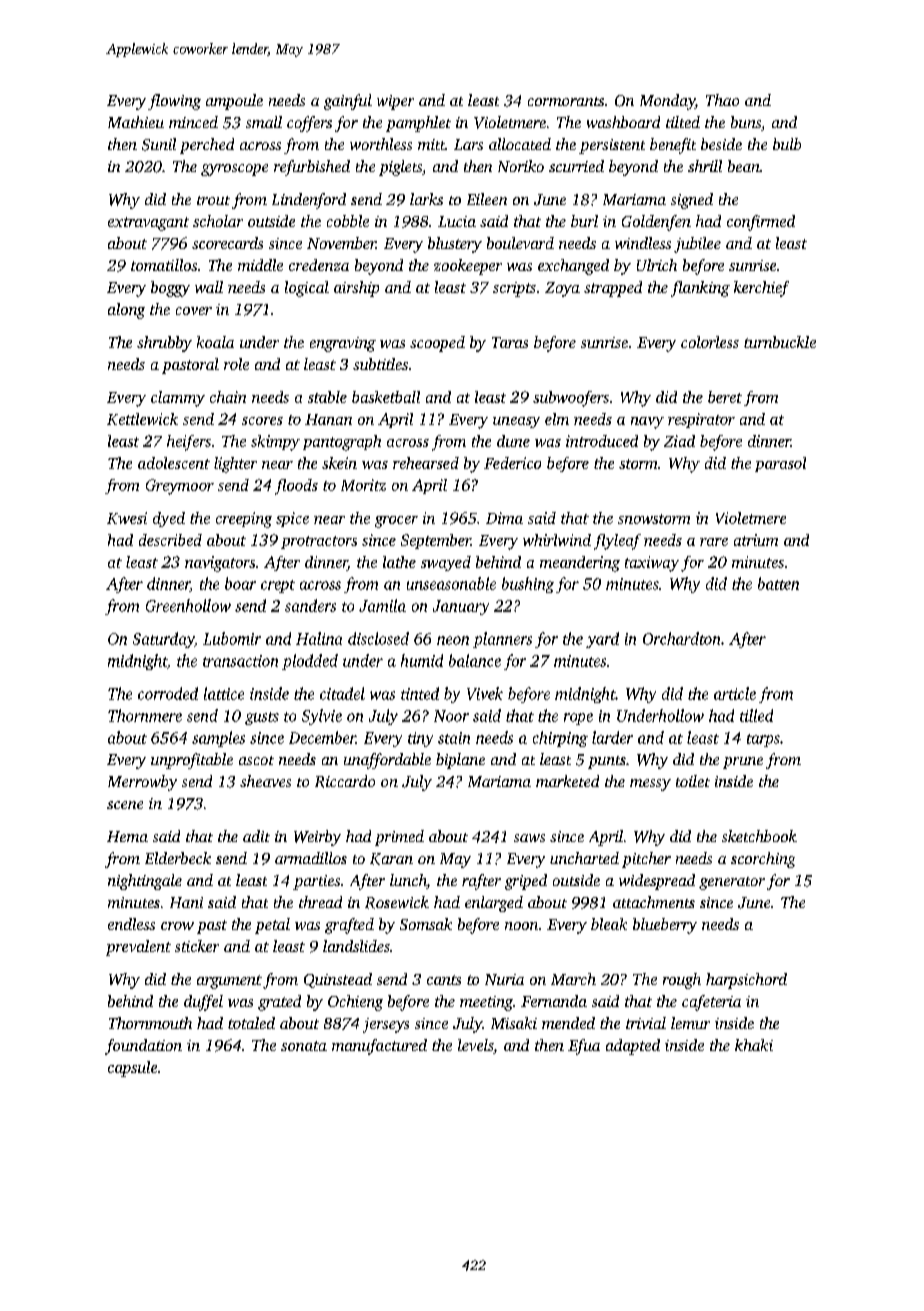  What do you see at coordinates (566, 101) in the page?
I see `cormorants` at bounding box center [566, 101].
